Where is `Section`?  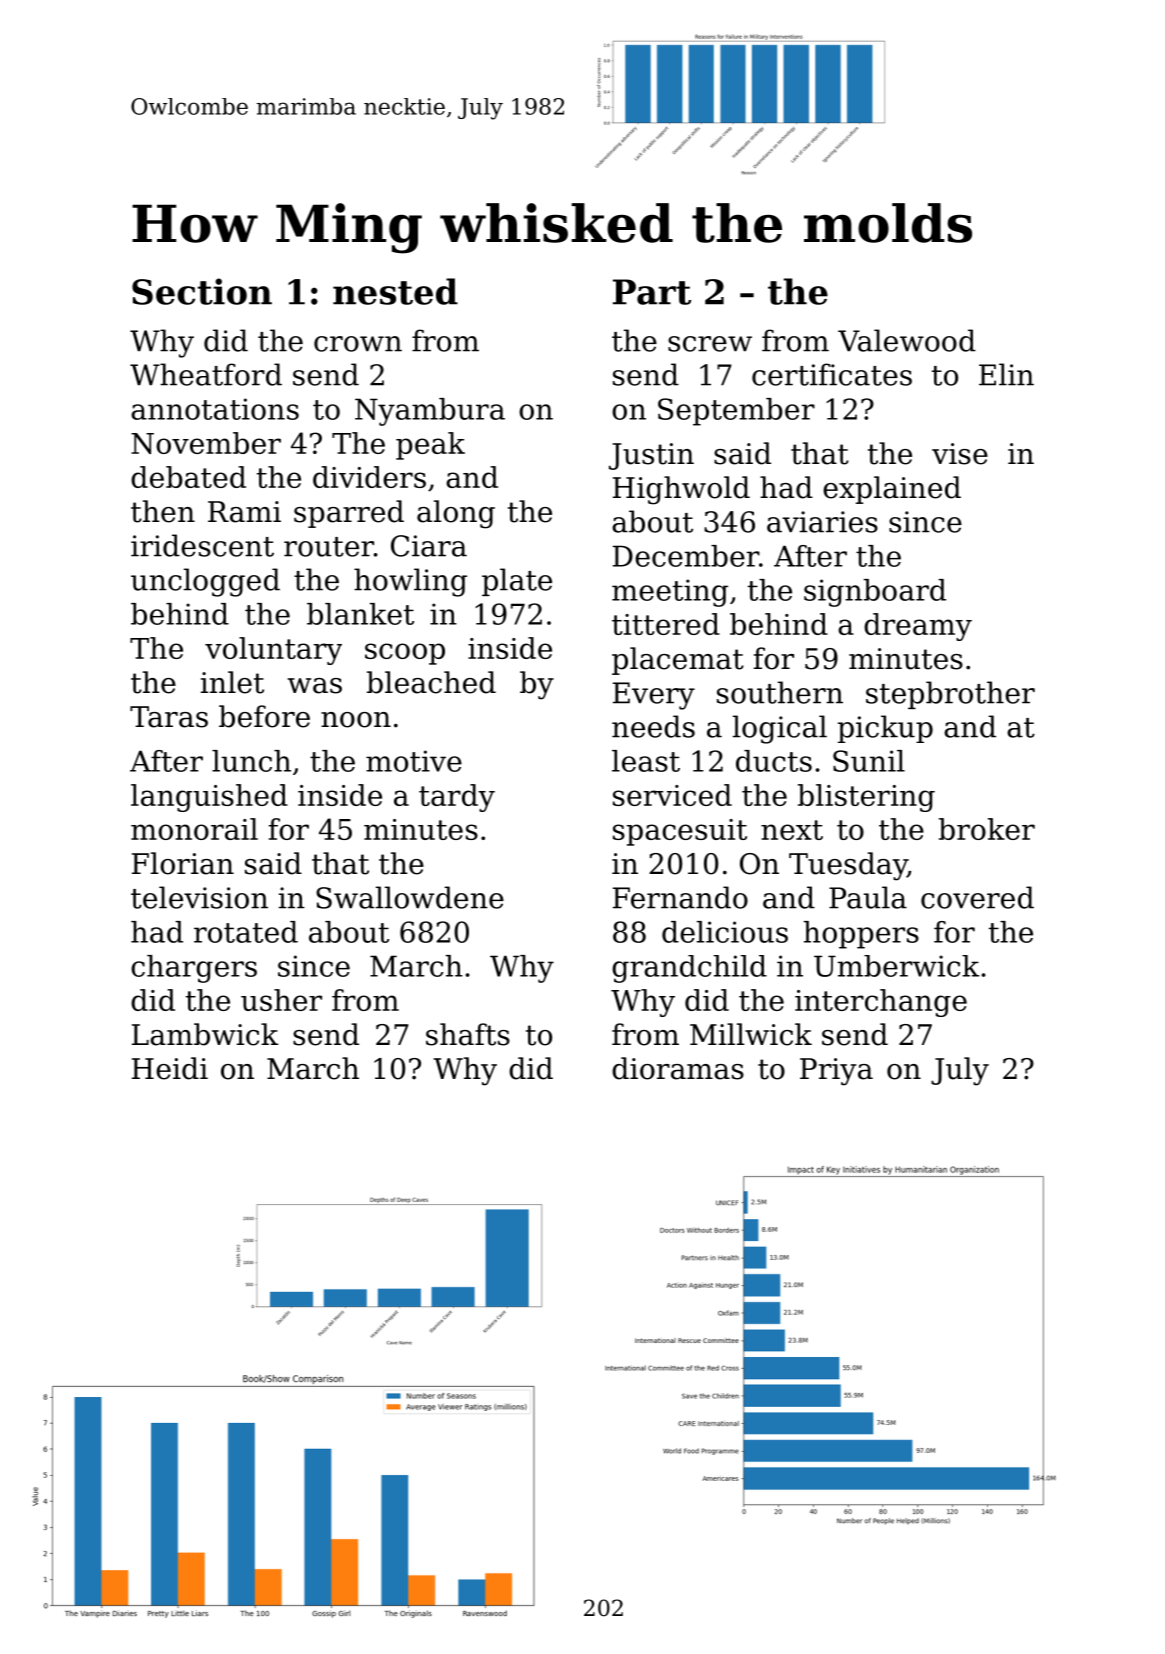 Section is located at coordinates (202, 291).
